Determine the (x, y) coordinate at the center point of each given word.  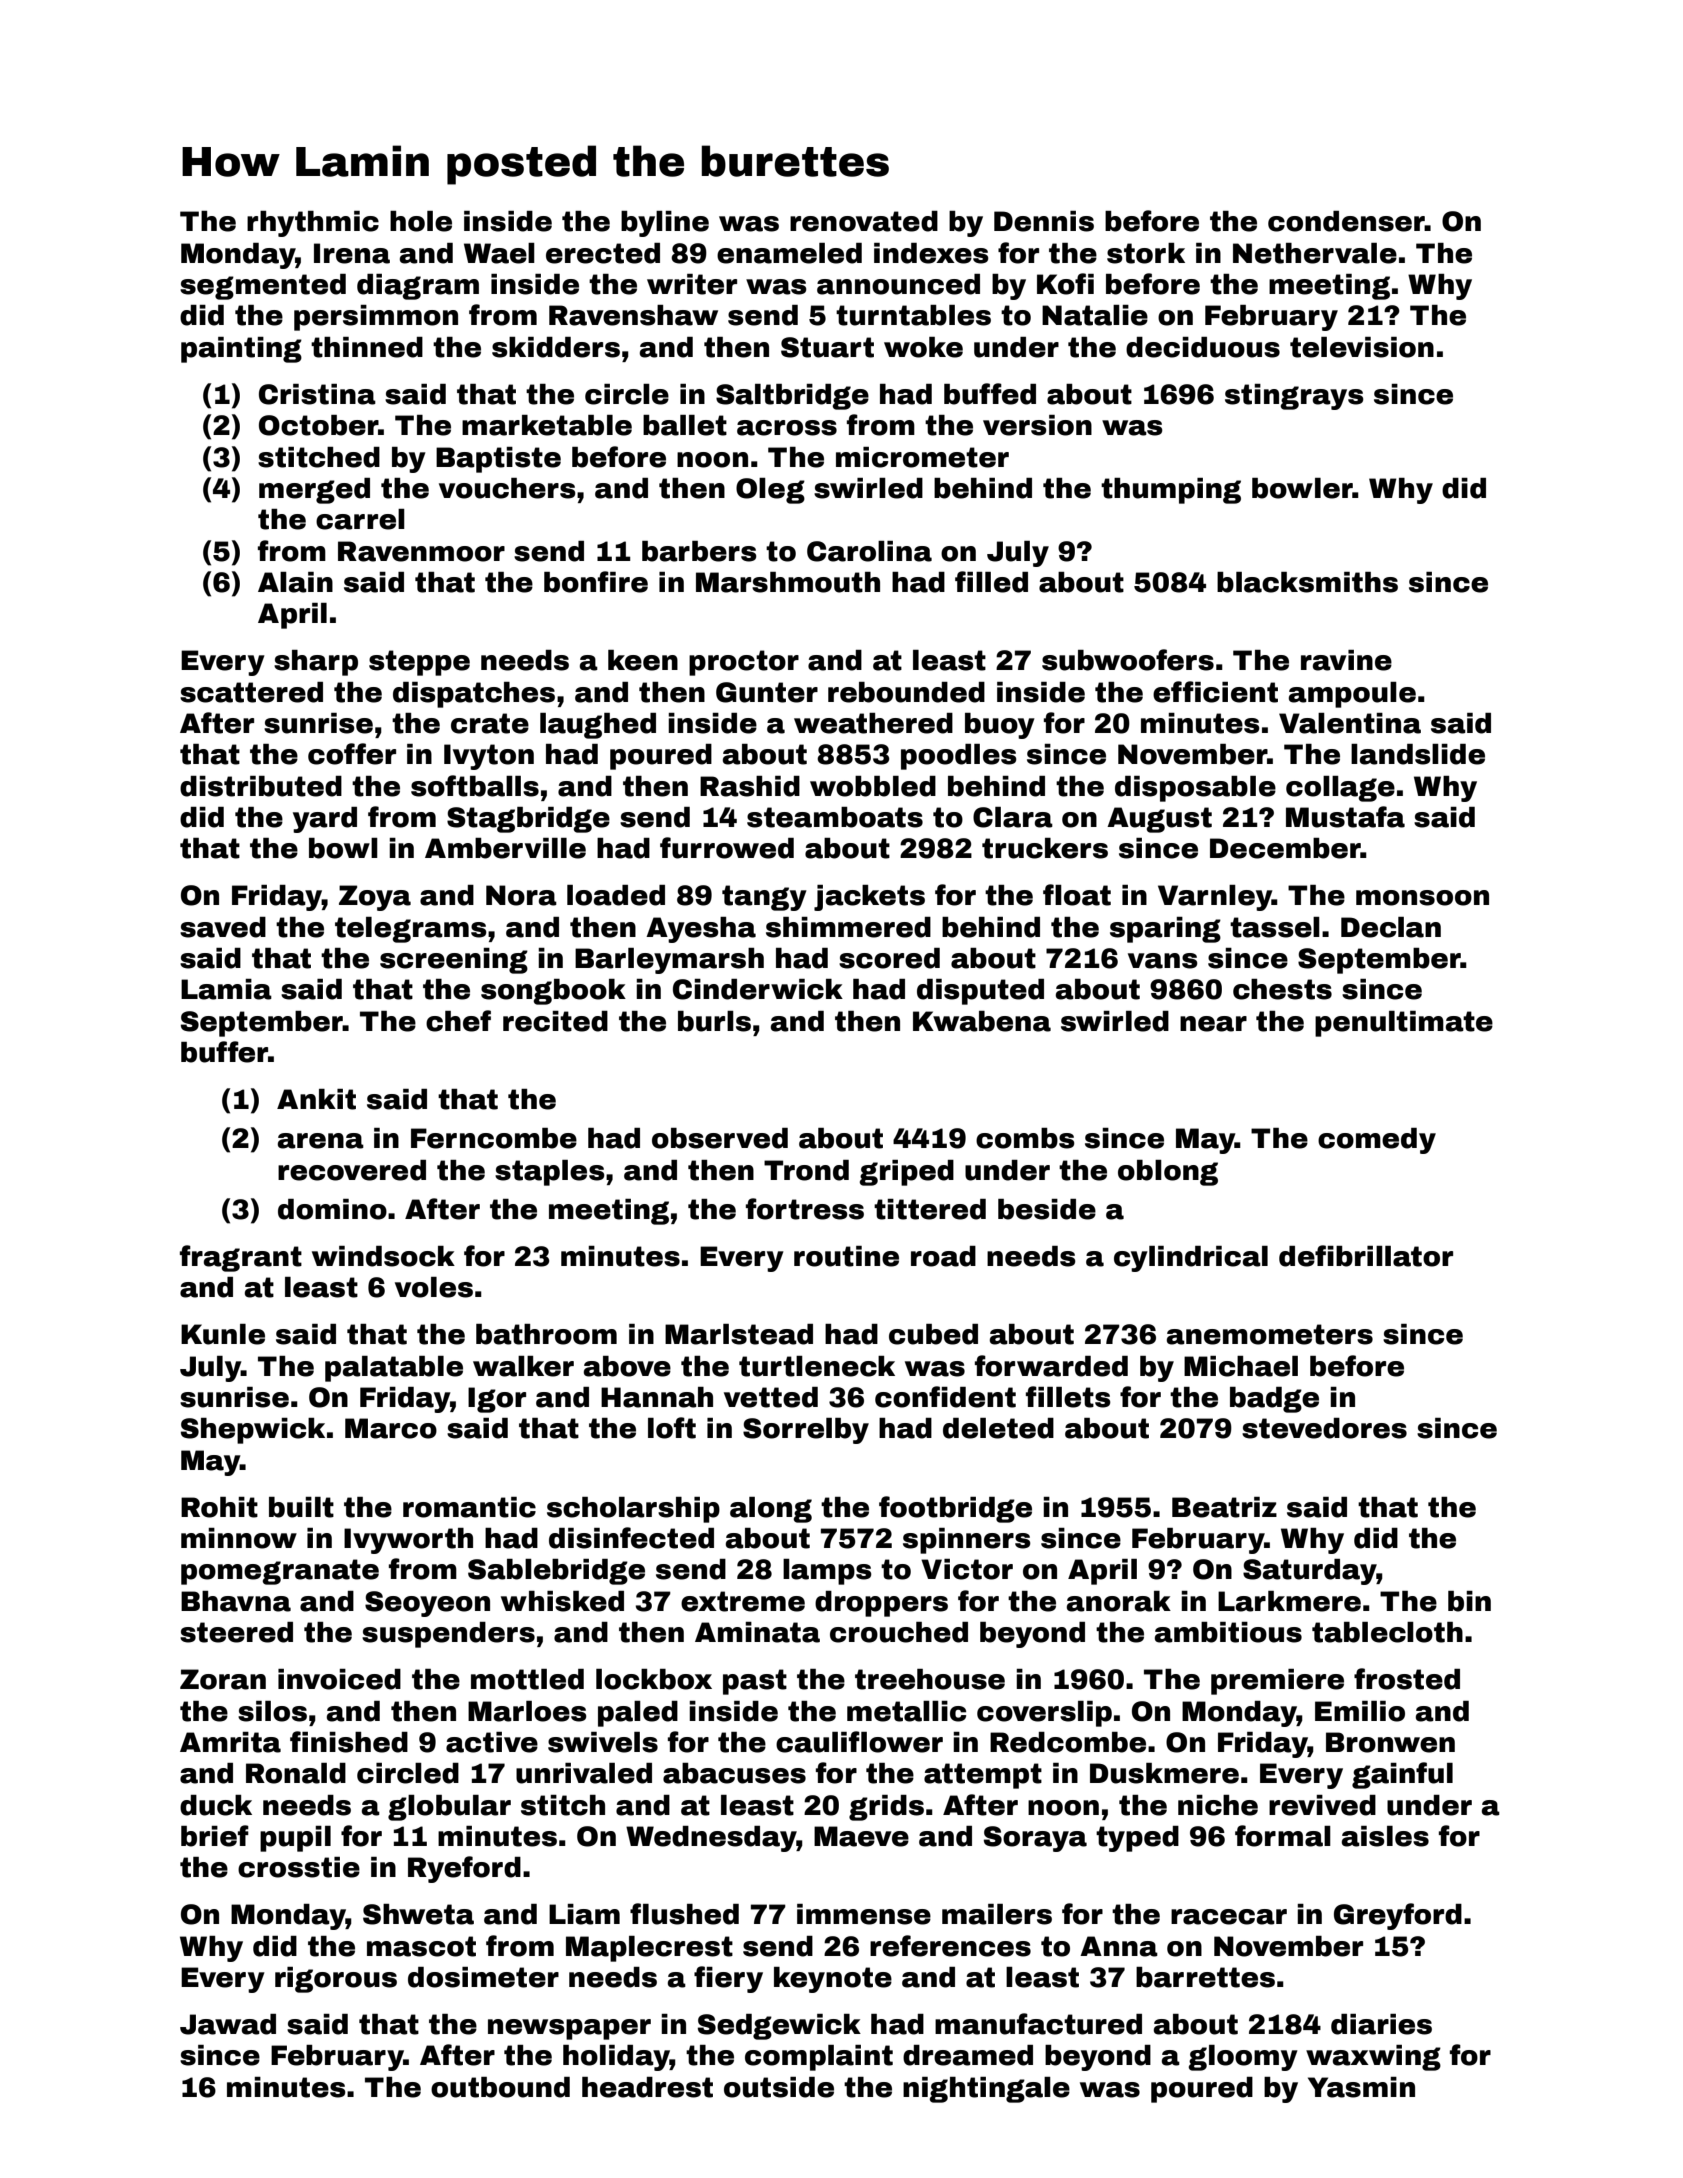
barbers (699, 551)
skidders (556, 347)
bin (1469, 1601)
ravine (1346, 660)
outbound (500, 2087)
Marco (391, 1428)
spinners (967, 1541)
